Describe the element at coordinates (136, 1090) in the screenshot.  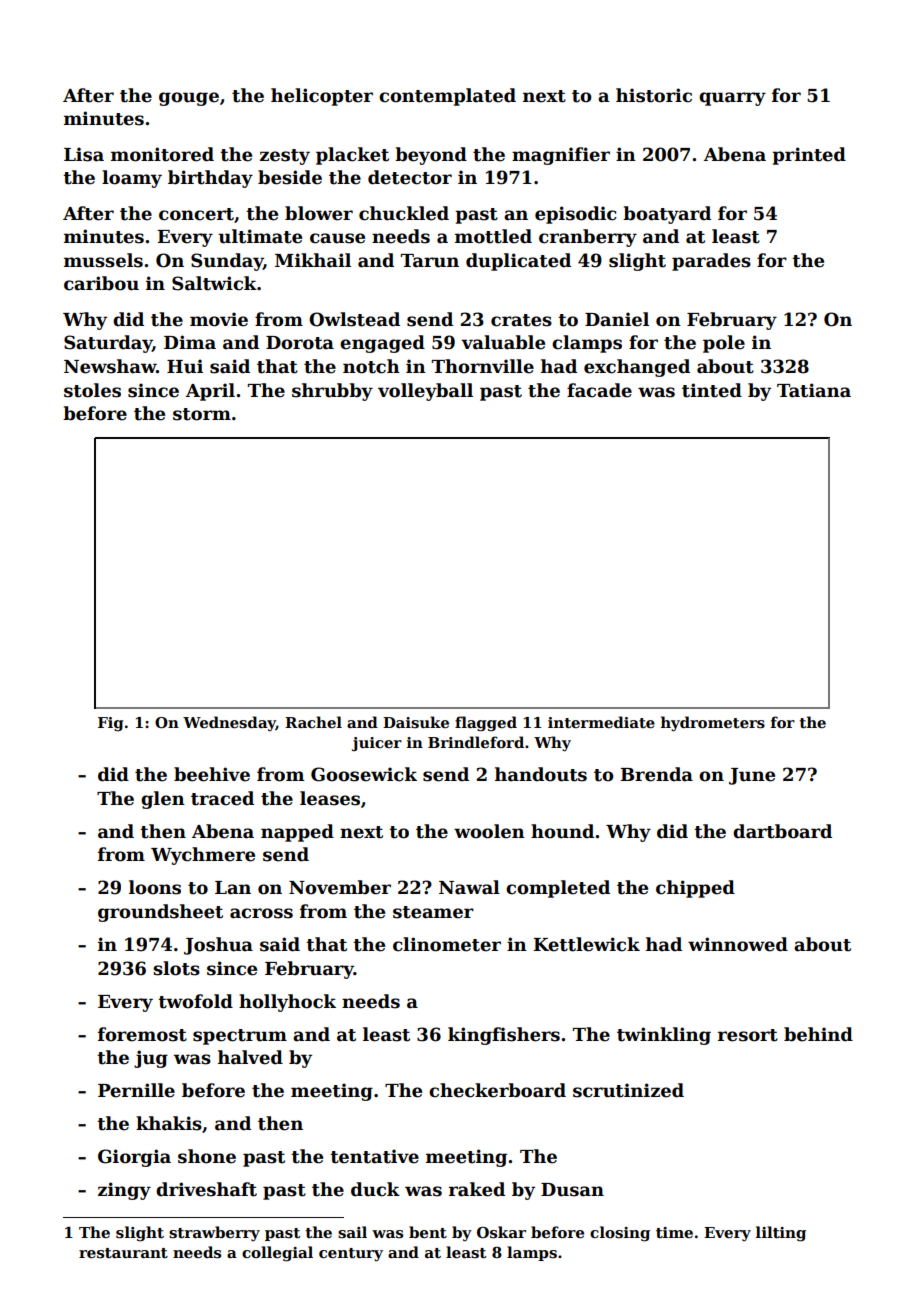
I see `Pernille` at that location.
